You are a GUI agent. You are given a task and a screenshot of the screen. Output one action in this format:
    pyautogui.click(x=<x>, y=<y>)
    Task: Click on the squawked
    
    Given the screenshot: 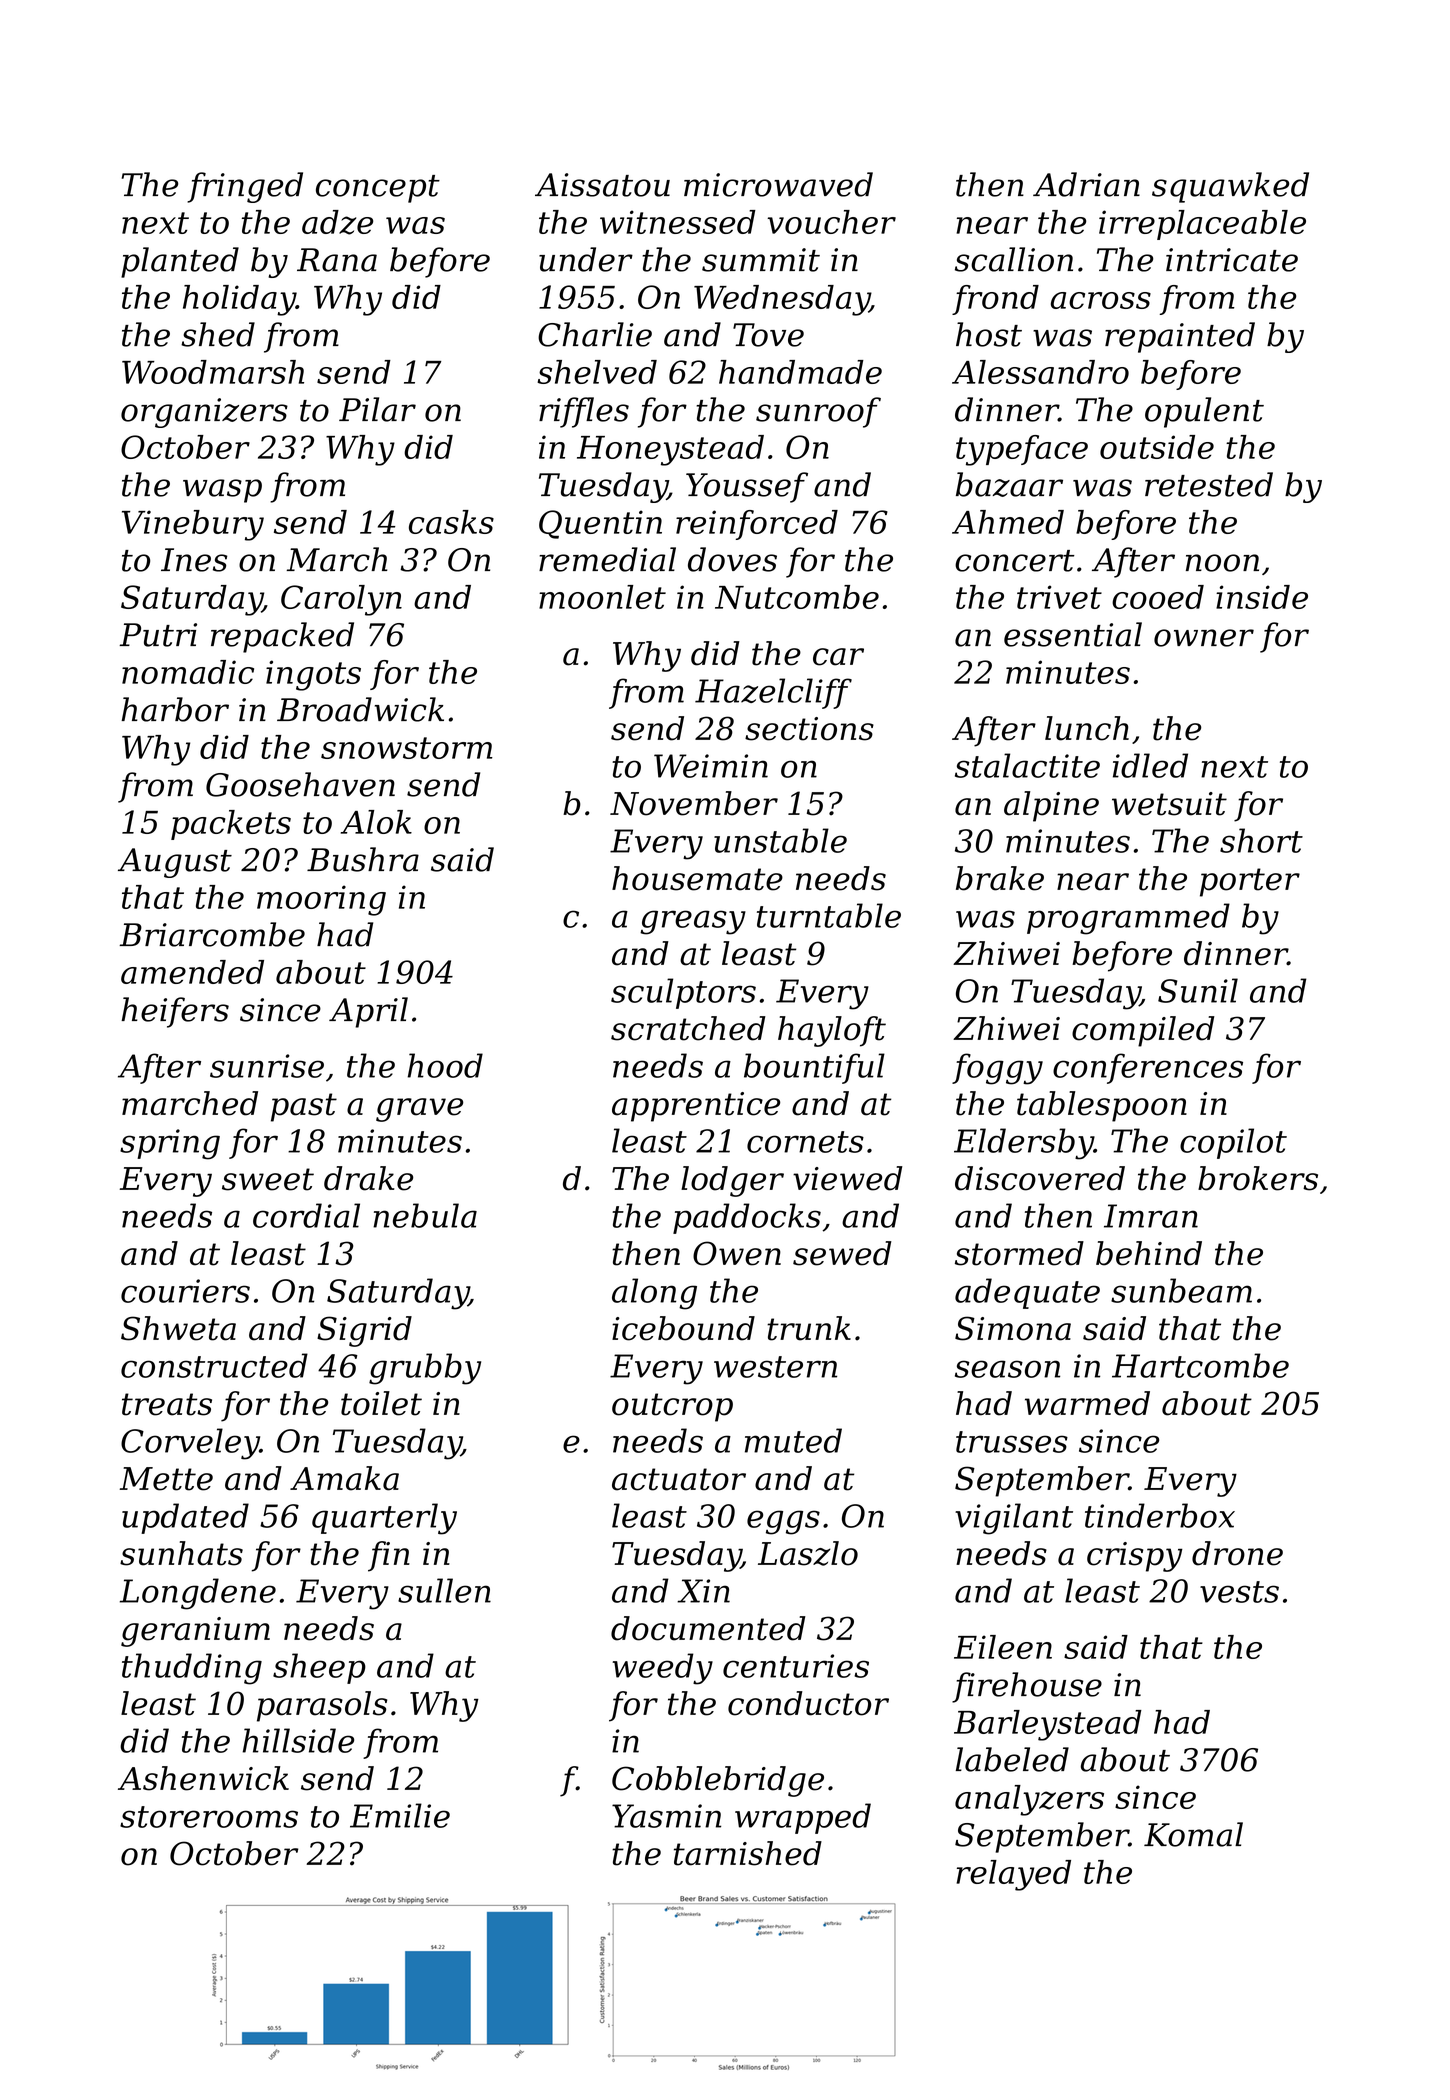 What is the action you would take?
    pyautogui.click(x=1230, y=187)
